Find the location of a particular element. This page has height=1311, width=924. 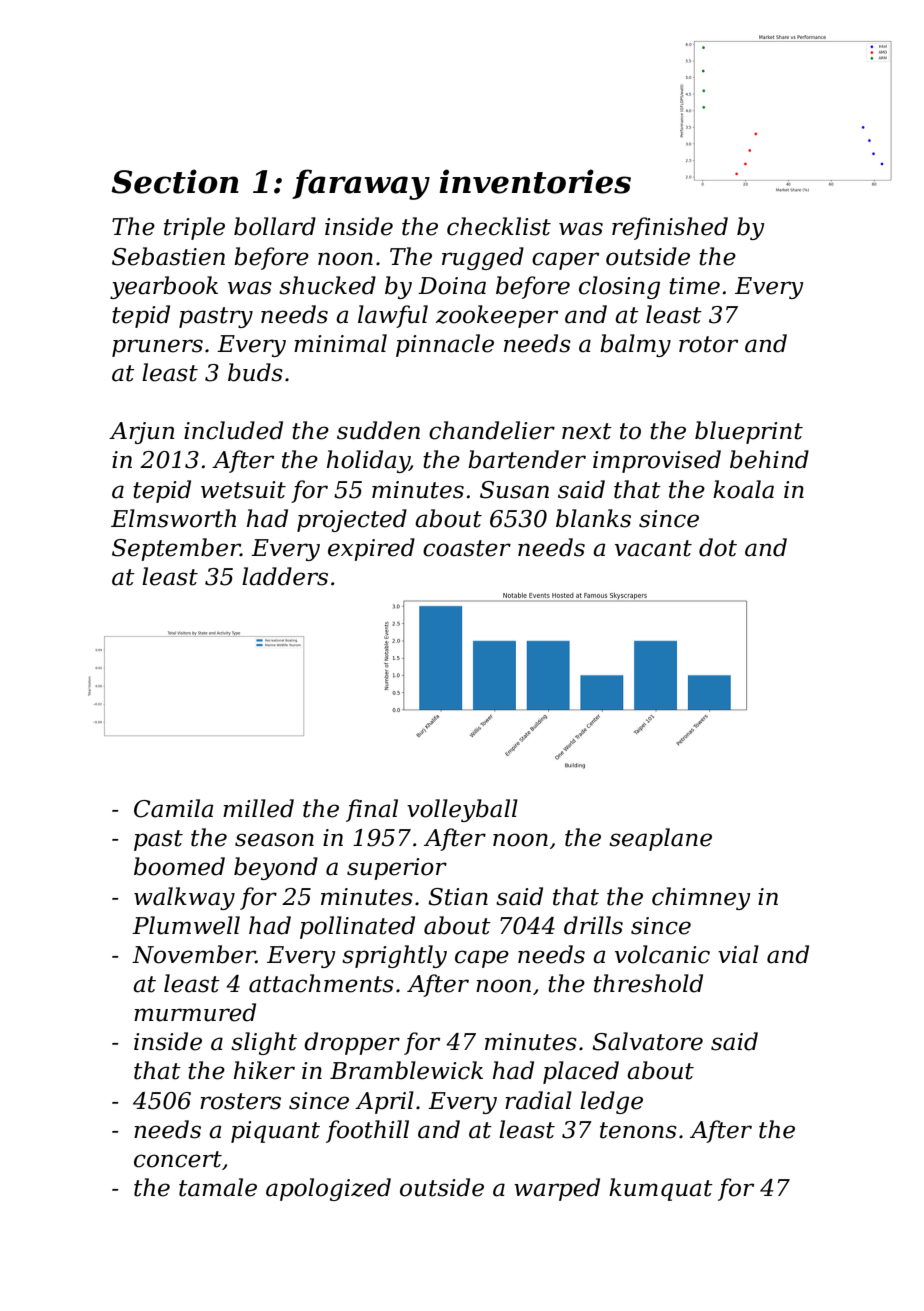

warped is located at coordinates (557, 1189).
